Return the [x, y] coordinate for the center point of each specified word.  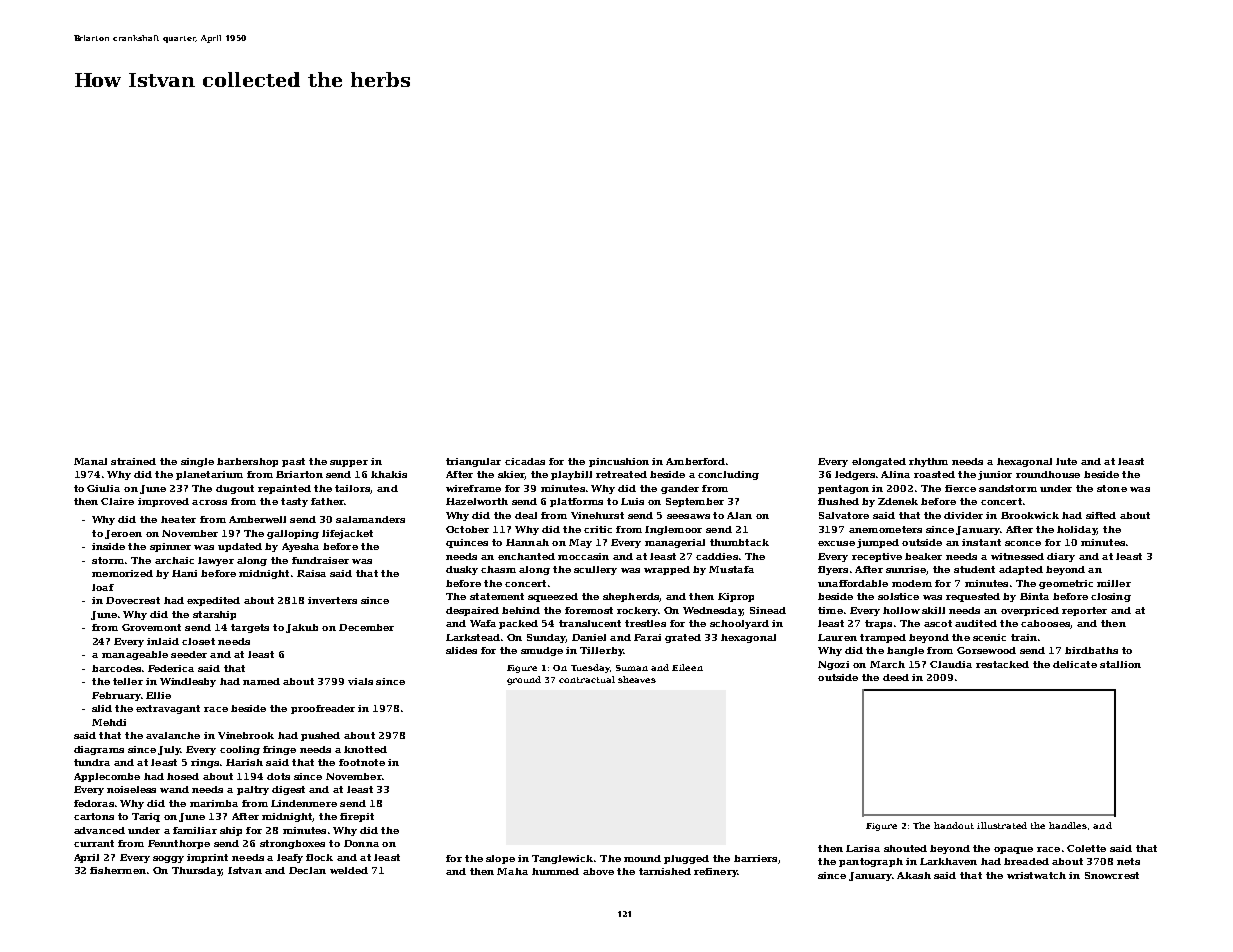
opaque [1013, 850]
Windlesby [188, 682]
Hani [184, 573]
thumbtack [739, 542]
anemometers [885, 529]
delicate [1075, 664]
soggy [168, 859]
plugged [686, 859]
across [209, 502]
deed [896, 677]
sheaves [637, 679]
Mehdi [109, 722]
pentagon [843, 489]
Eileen [687, 667]
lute [1066, 461]
